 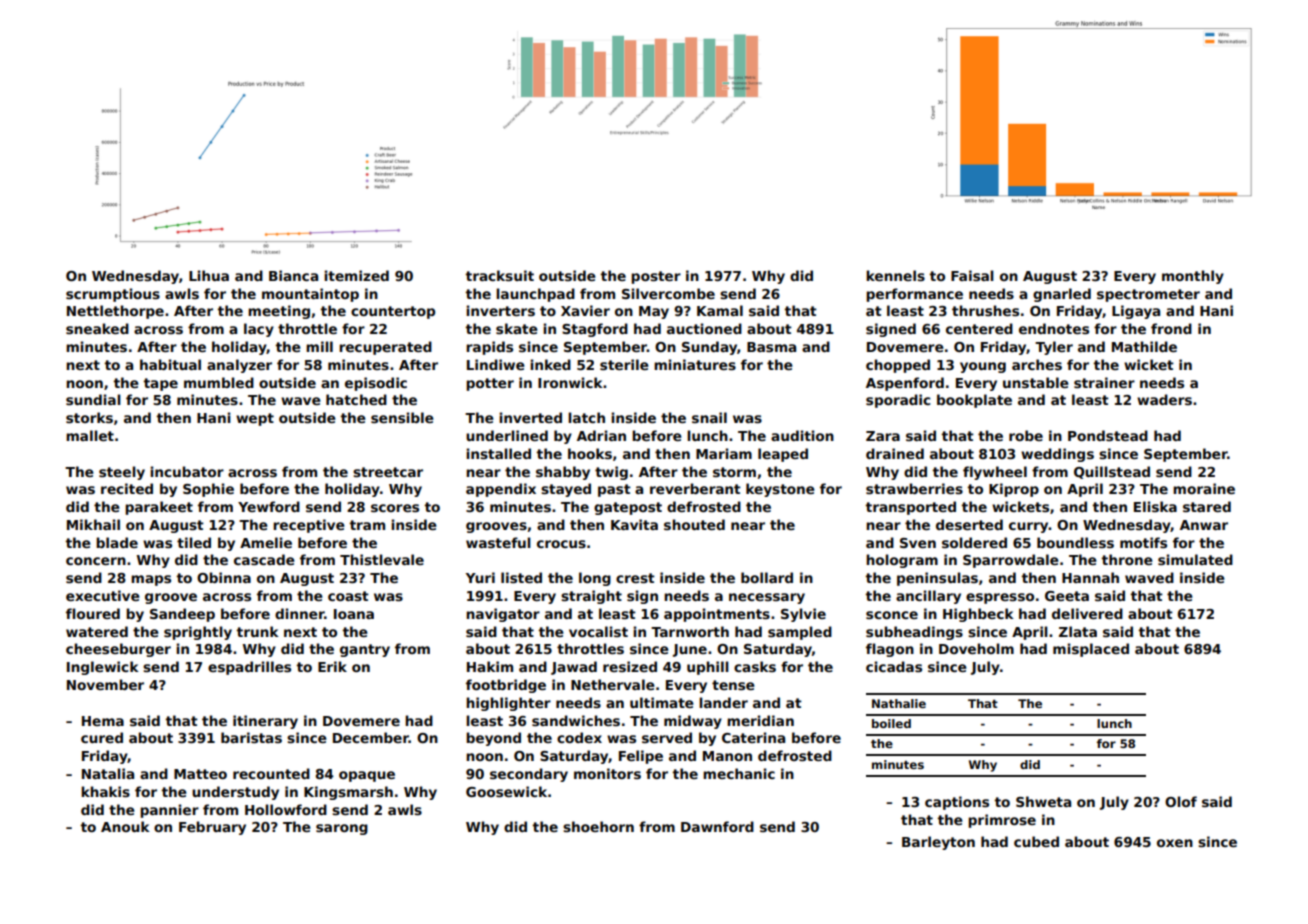 What do you see at coordinates (342, 829) in the document?
I see `sarong` at bounding box center [342, 829].
